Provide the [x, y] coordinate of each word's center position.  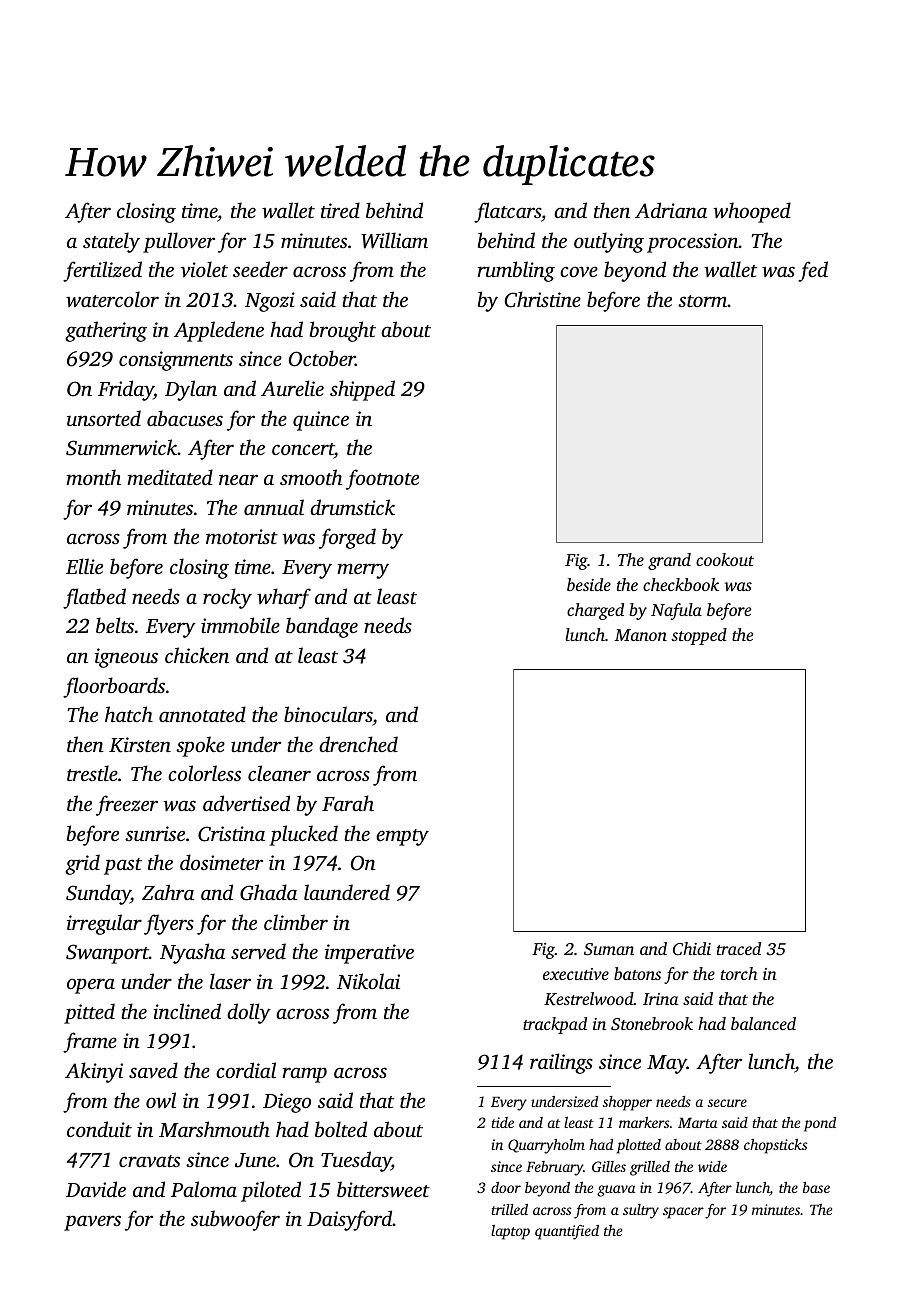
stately [111, 242]
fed [813, 271]
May [667, 1064]
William [394, 240]
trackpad [555, 1025]
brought [343, 331]
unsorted [104, 418]
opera [91, 986]
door [506, 1187]
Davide [96, 1189]
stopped [699, 636]
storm [702, 301]
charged [595, 611]
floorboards [114, 687]
